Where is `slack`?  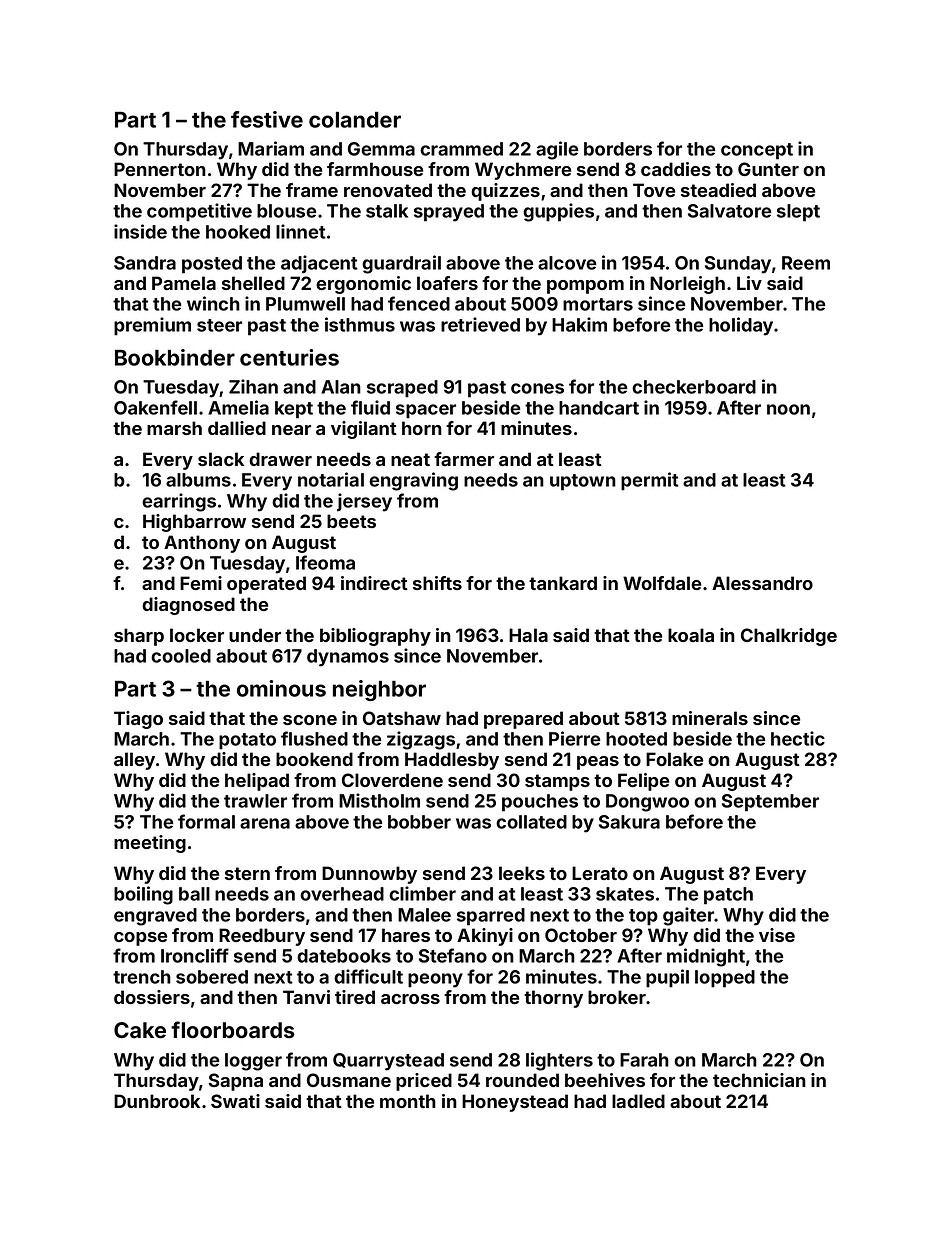
slack is located at coordinates (221, 459).
